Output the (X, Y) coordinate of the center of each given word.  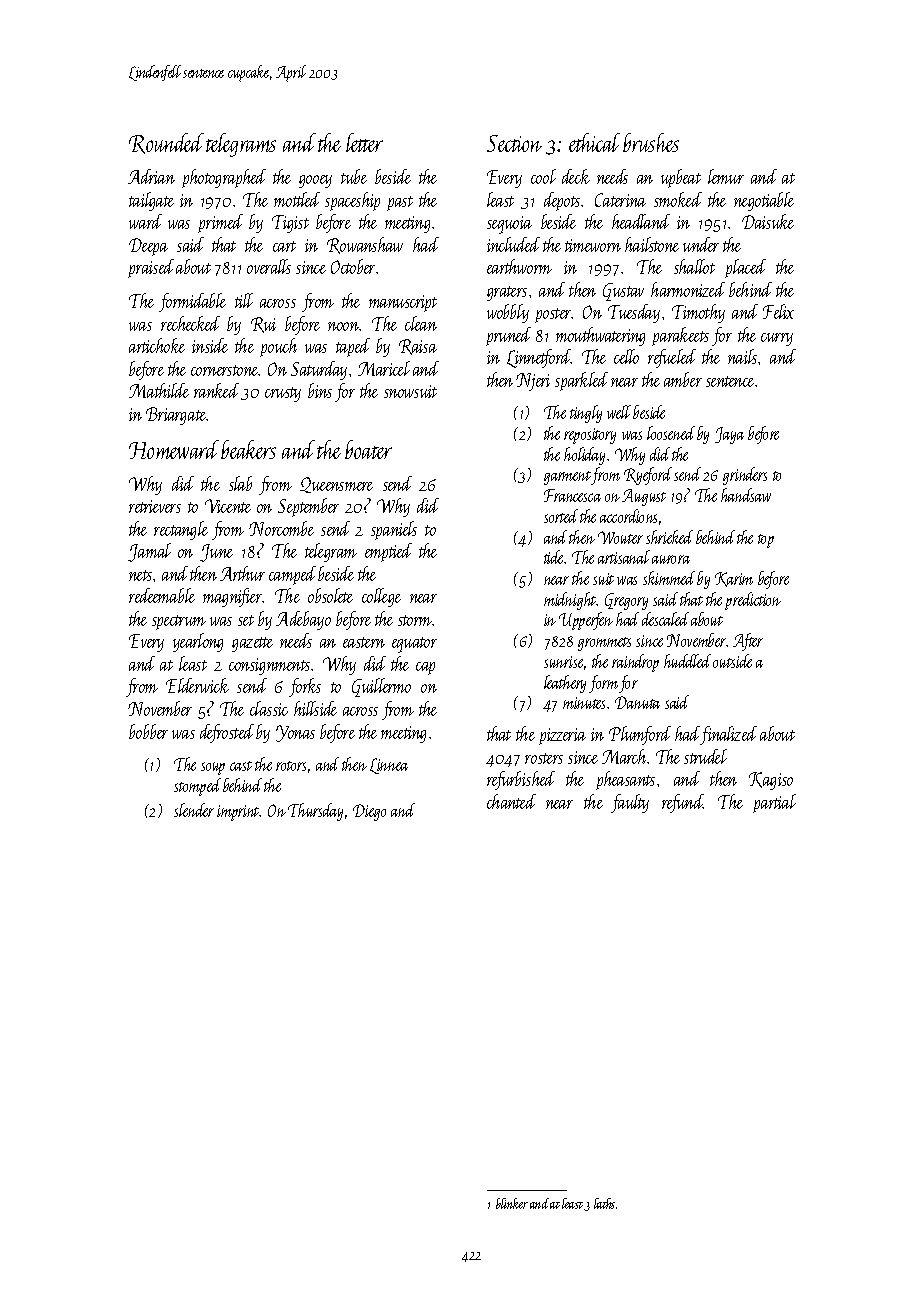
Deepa (148, 247)
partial (774, 803)
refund (683, 803)
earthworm (519, 266)
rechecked (190, 323)
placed (745, 268)
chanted (511, 801)
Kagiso (771, 781)
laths (604, 1203)
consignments (269, 666)
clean (421, 323)
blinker (512, 1203)
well (619, 412)
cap (425, 668)
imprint (238, 813)
